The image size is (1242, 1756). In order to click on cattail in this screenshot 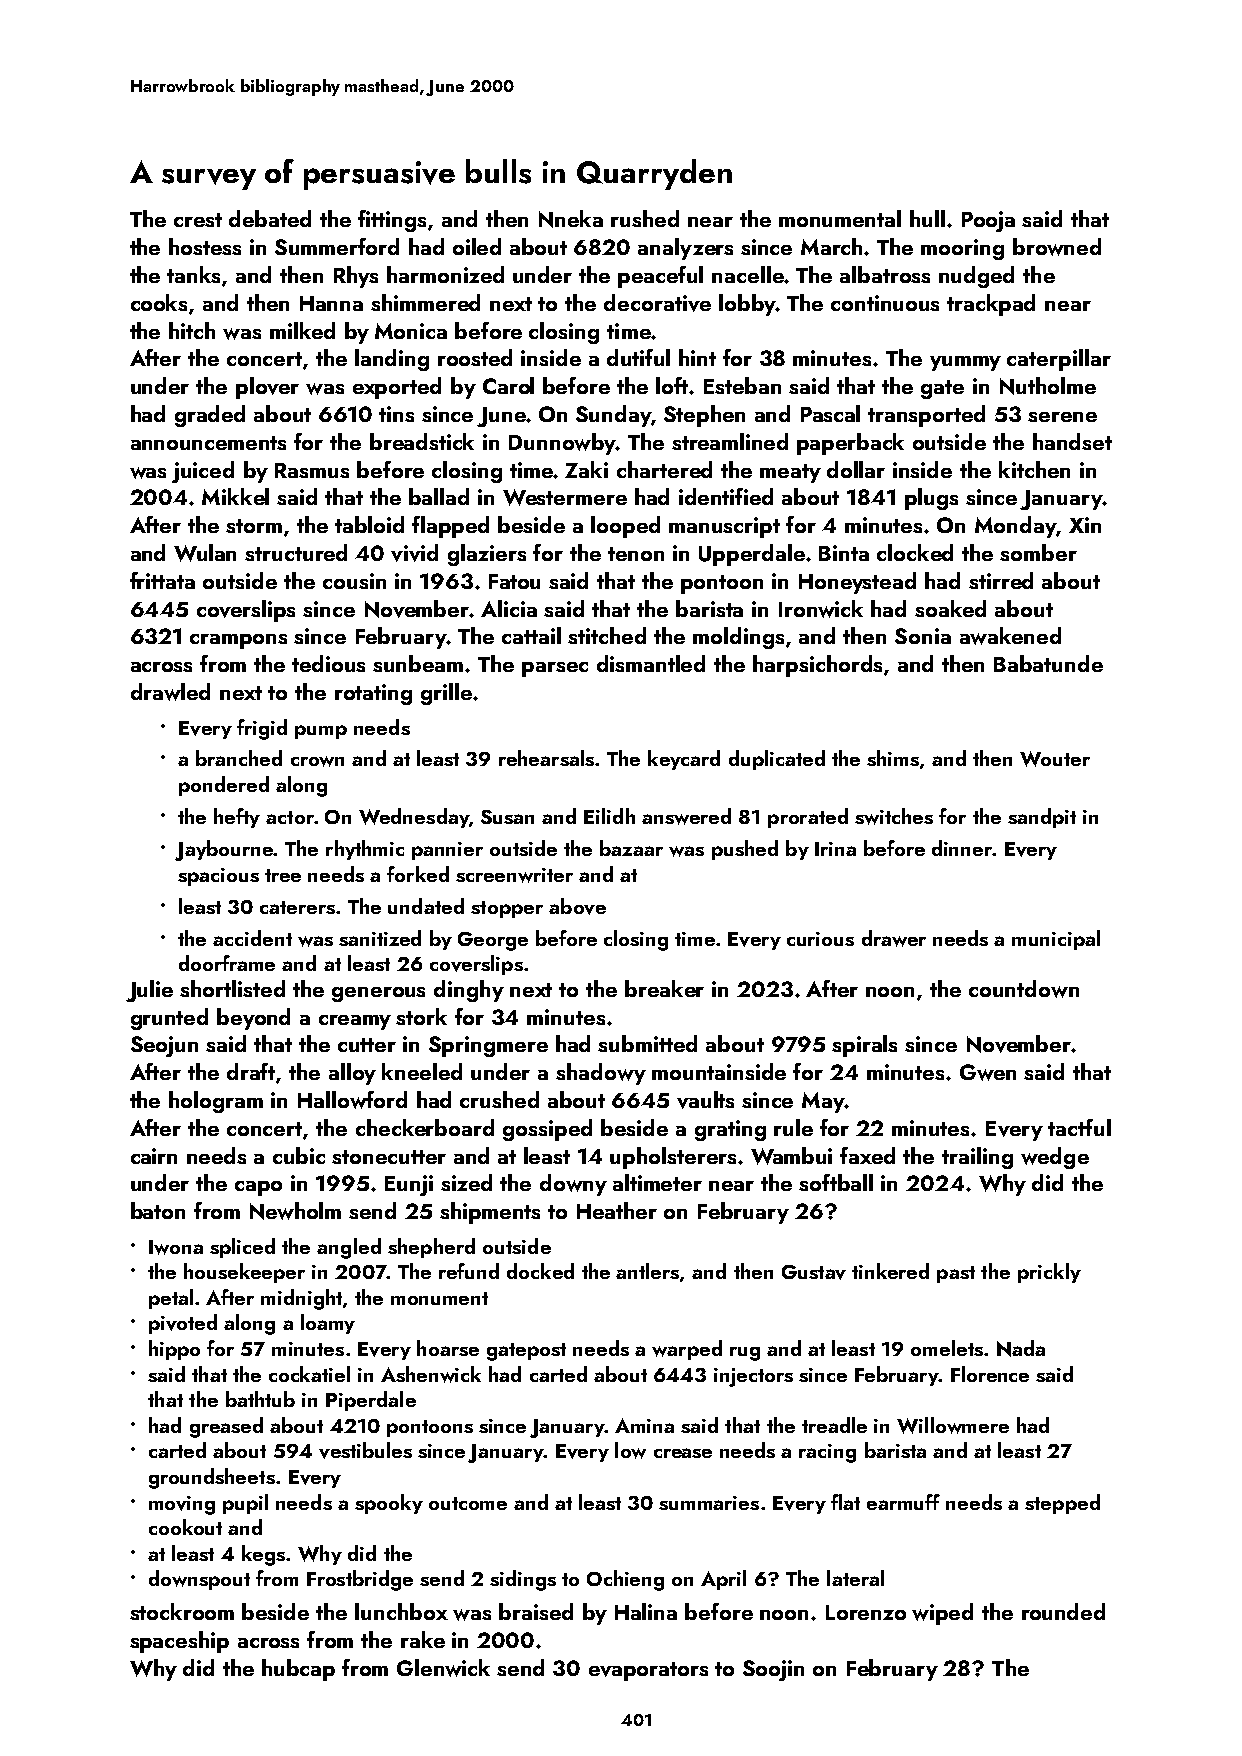, I will do `click(531, 635)`.
